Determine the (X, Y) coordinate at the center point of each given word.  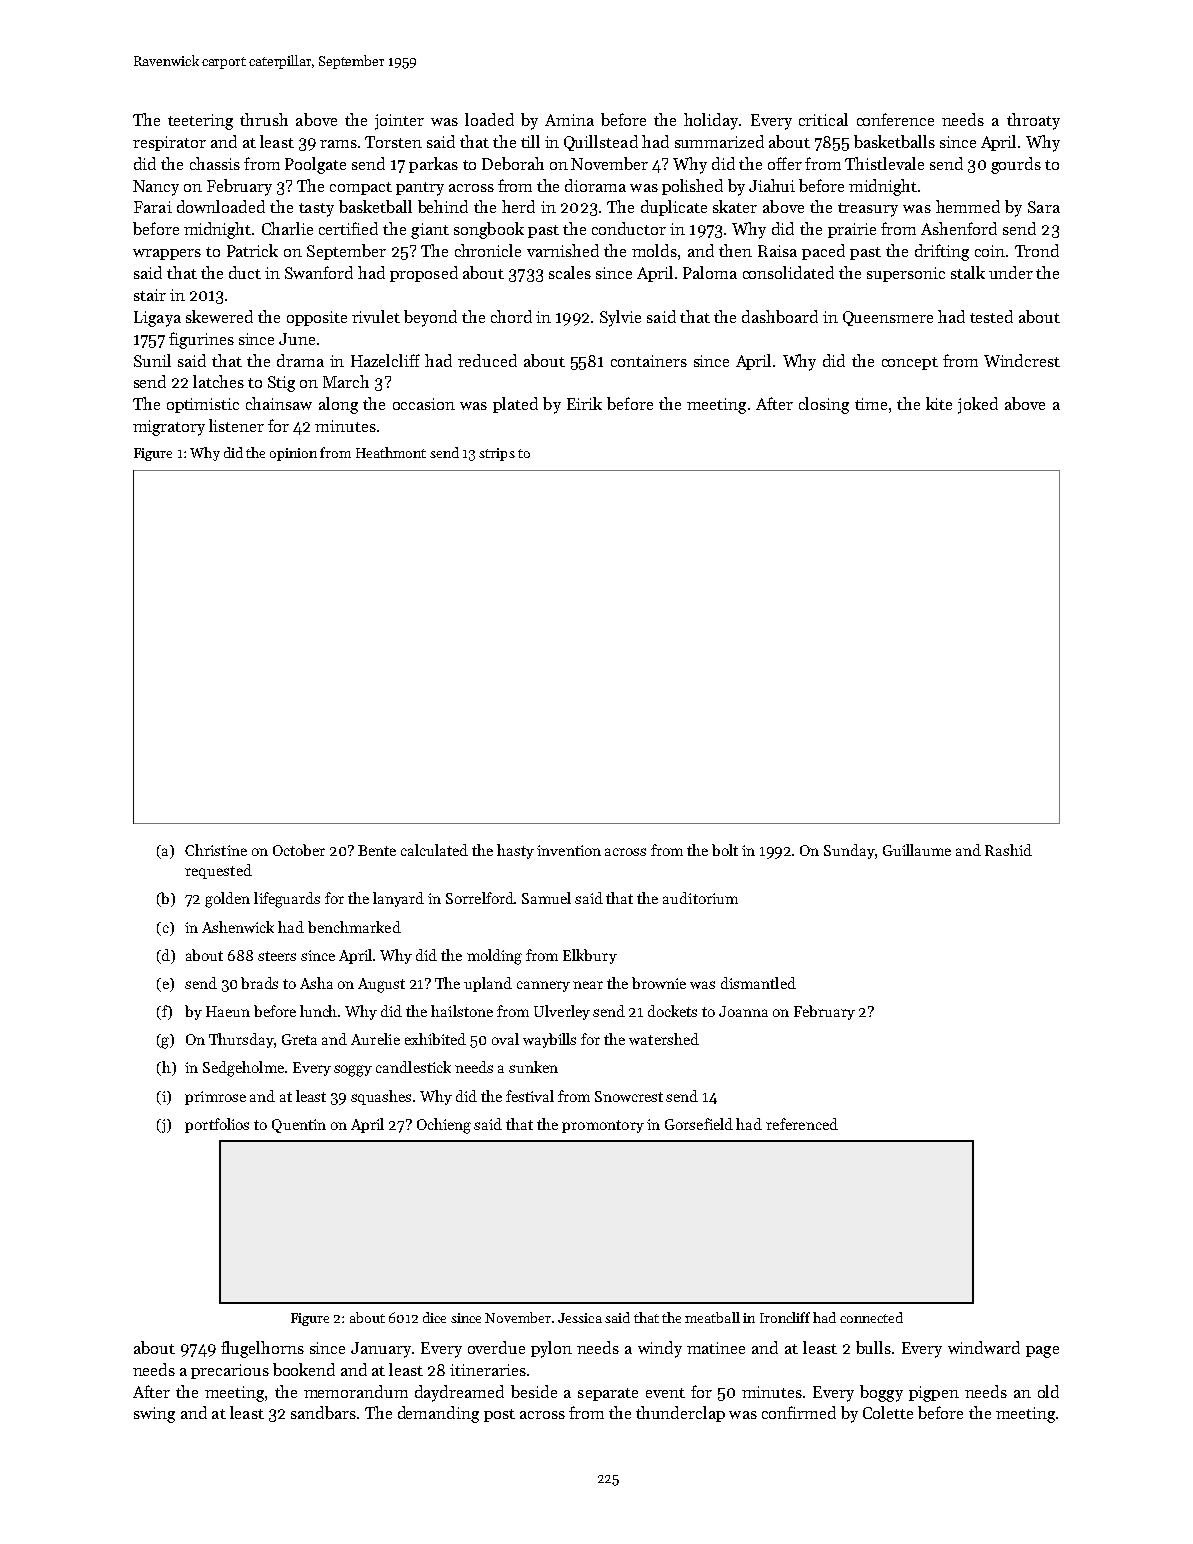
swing (154, 1415)
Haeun (228, 1011)
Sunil (152, 360)
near (588, 985)
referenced (802, 1124)
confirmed (799, 1412)
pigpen (934, 1394)
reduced (487, 360)
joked (978, 405)
